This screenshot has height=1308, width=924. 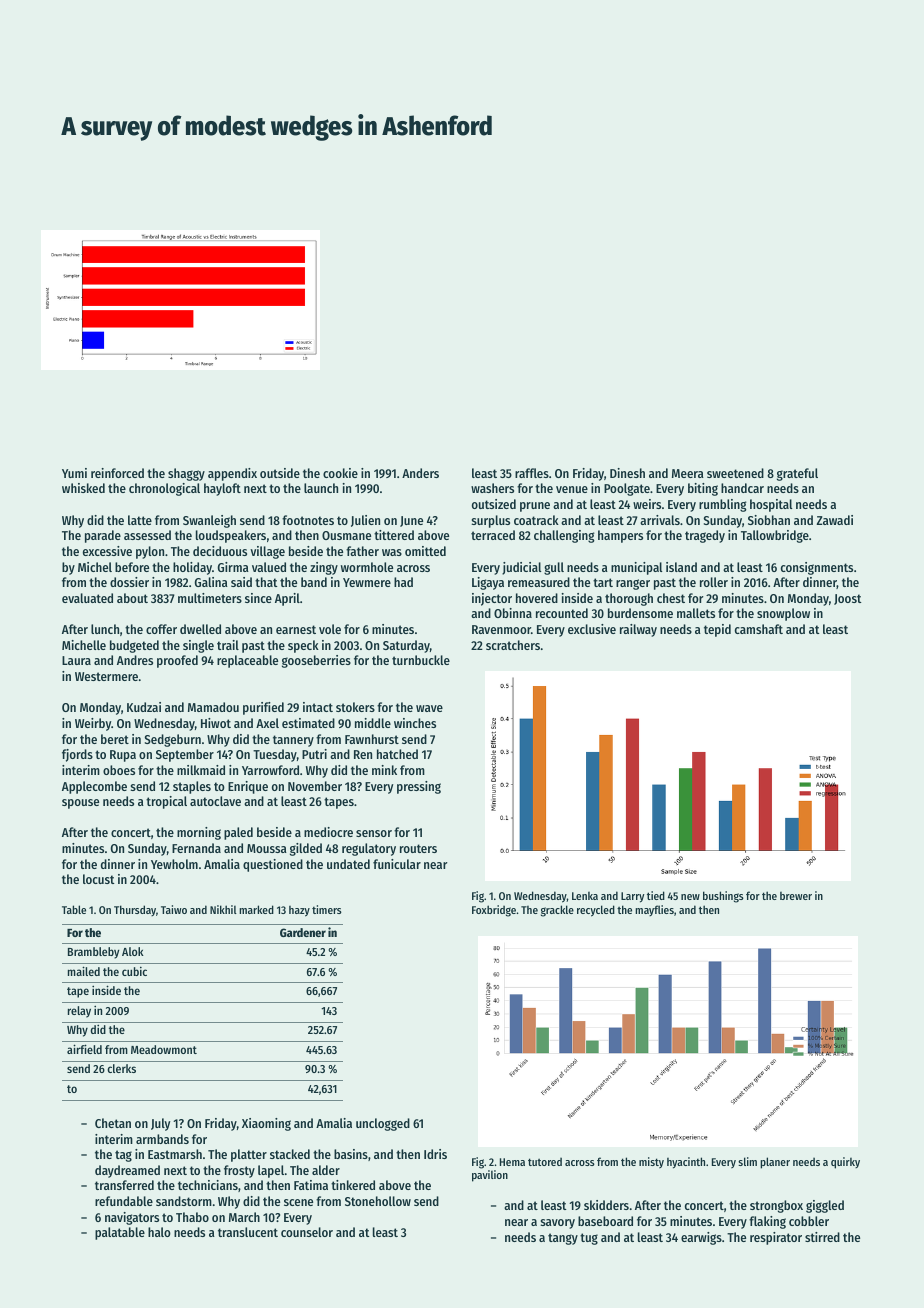 What do you see at coordinates (775, 536) in the screenshot?
I see `Tallowbridge` at bounding box center [775, 536].
